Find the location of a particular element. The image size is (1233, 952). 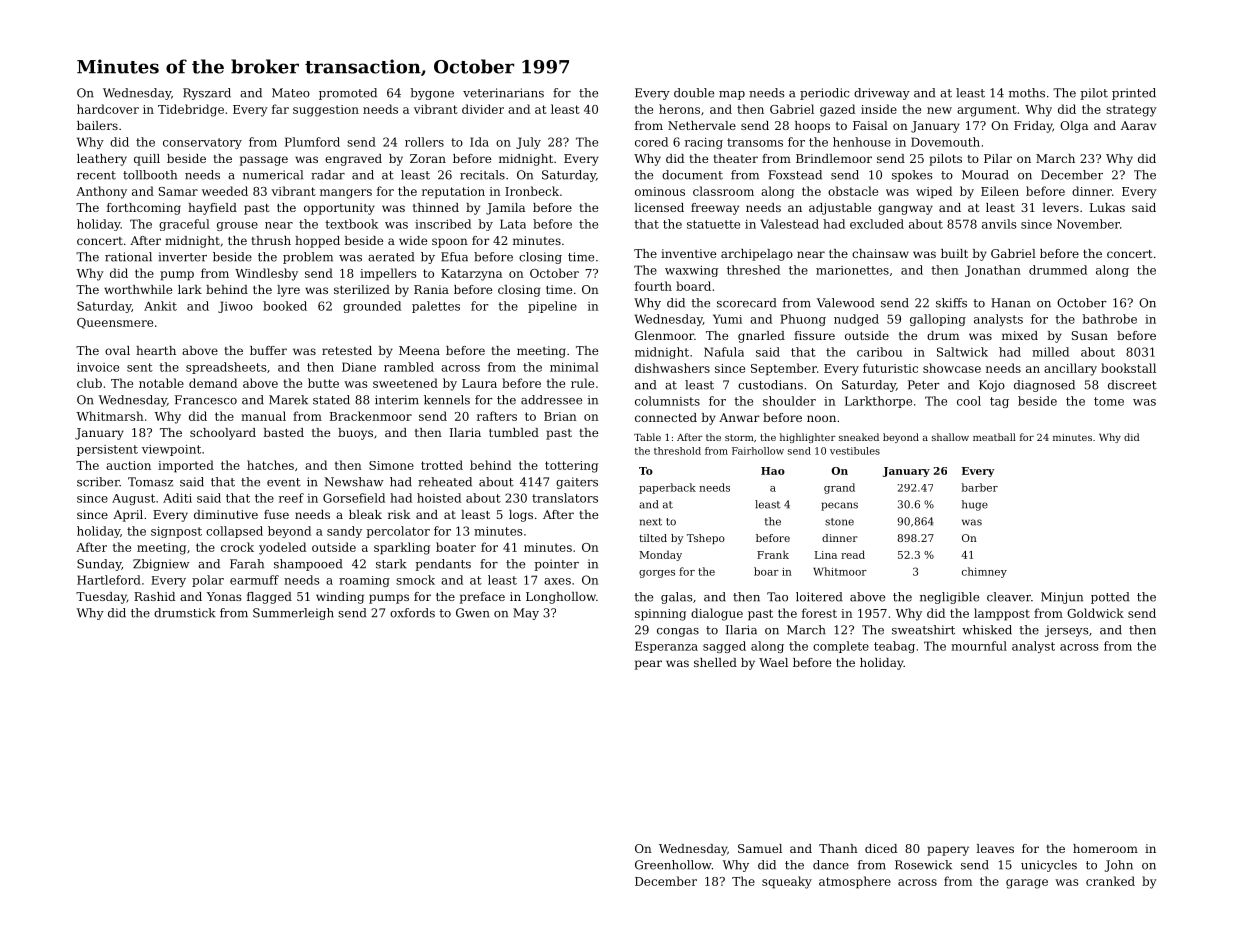

Greenhollow is located at coordinates (673, 865).
